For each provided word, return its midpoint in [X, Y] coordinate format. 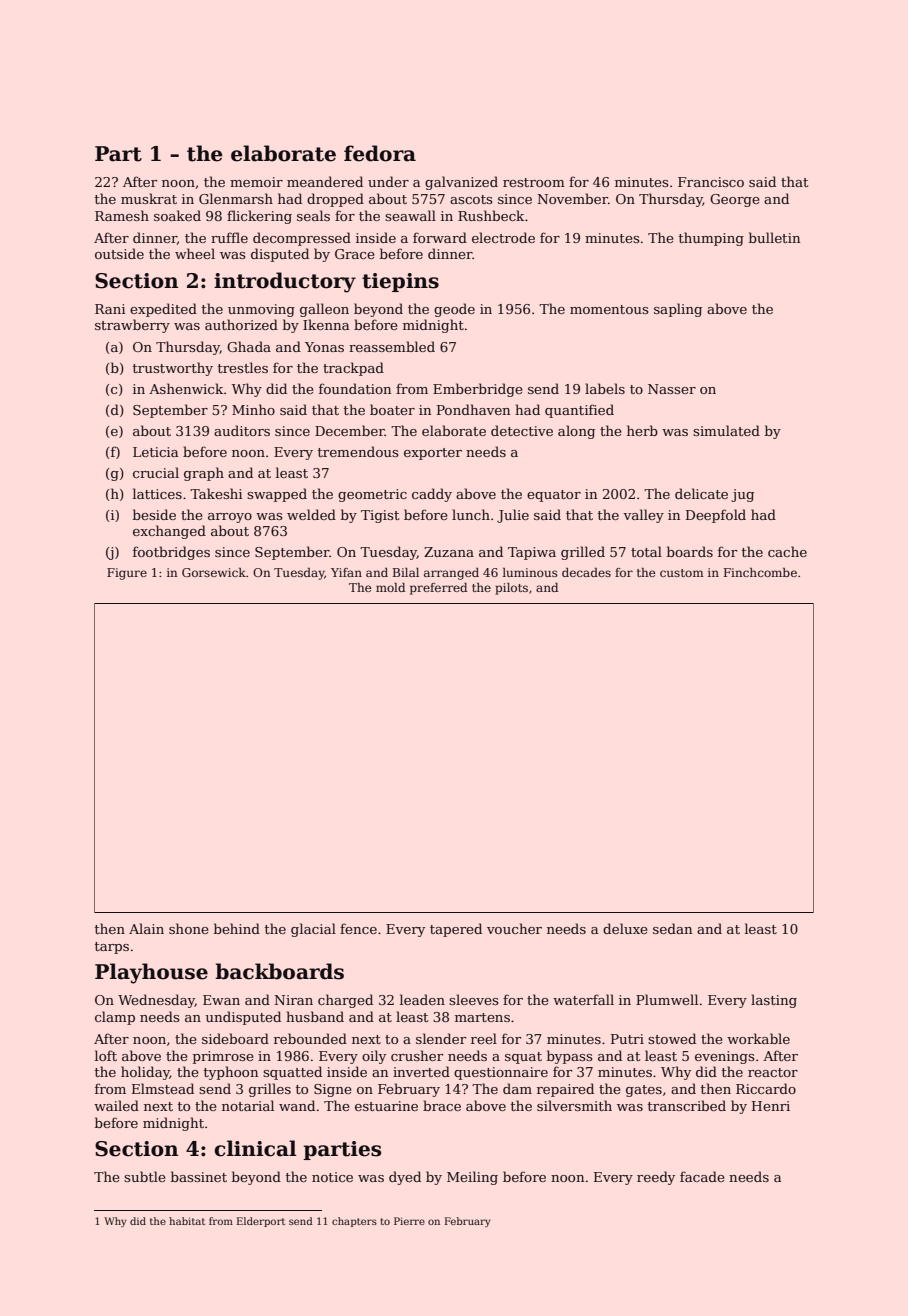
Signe [333, 1090]
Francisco [711, 182]
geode [454, 310]
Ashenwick [186, 388]
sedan [672, 928]
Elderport [261, 1222]
